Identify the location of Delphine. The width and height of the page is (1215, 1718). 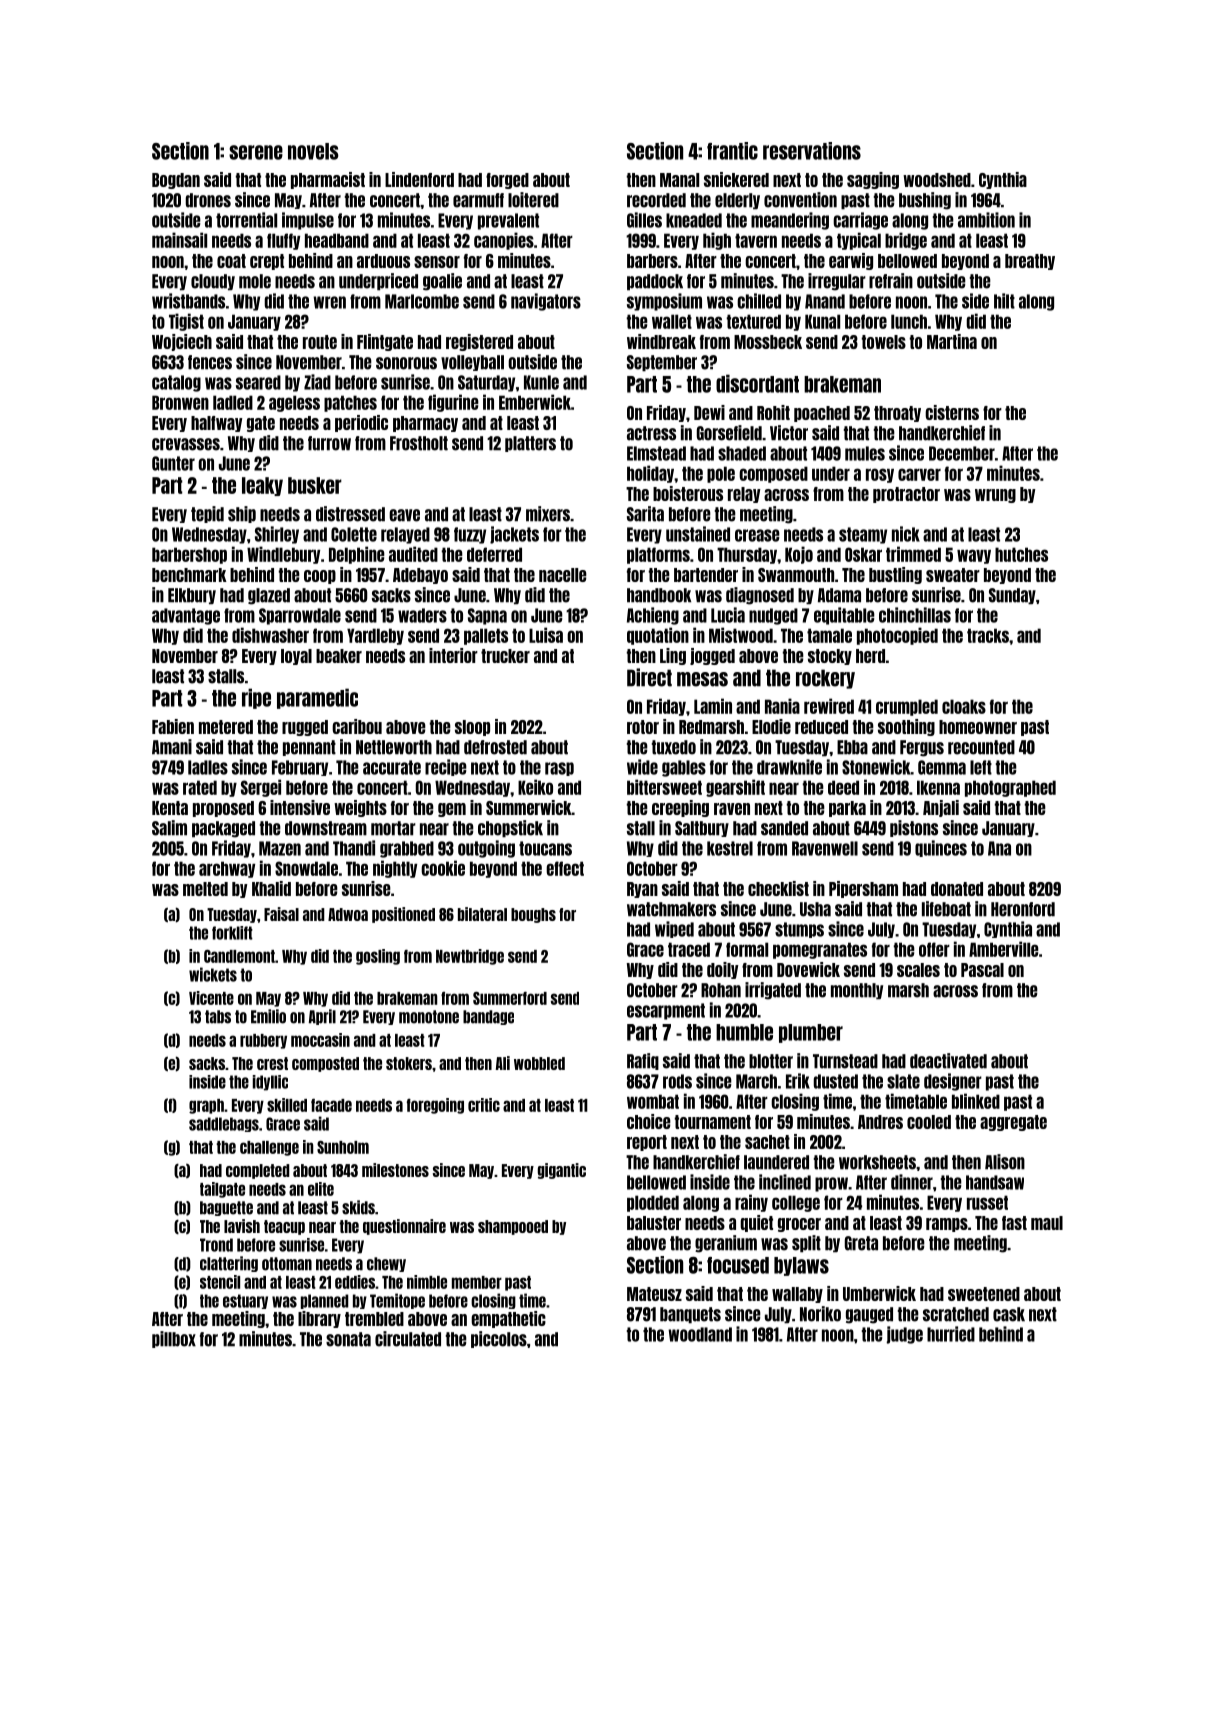
(357, 555).
